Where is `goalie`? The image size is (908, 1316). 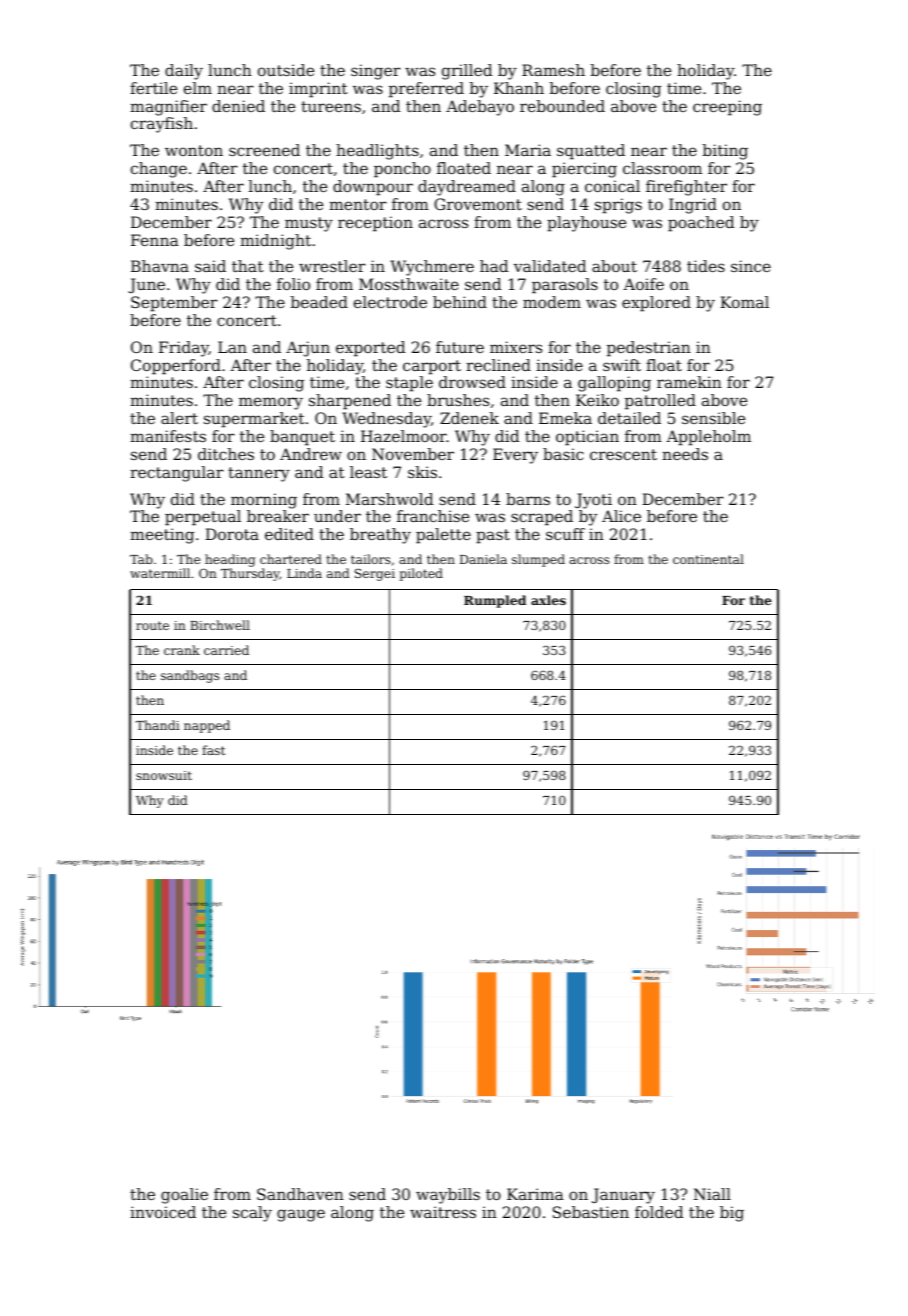 goalie is located at coordinates (184, 1196).
